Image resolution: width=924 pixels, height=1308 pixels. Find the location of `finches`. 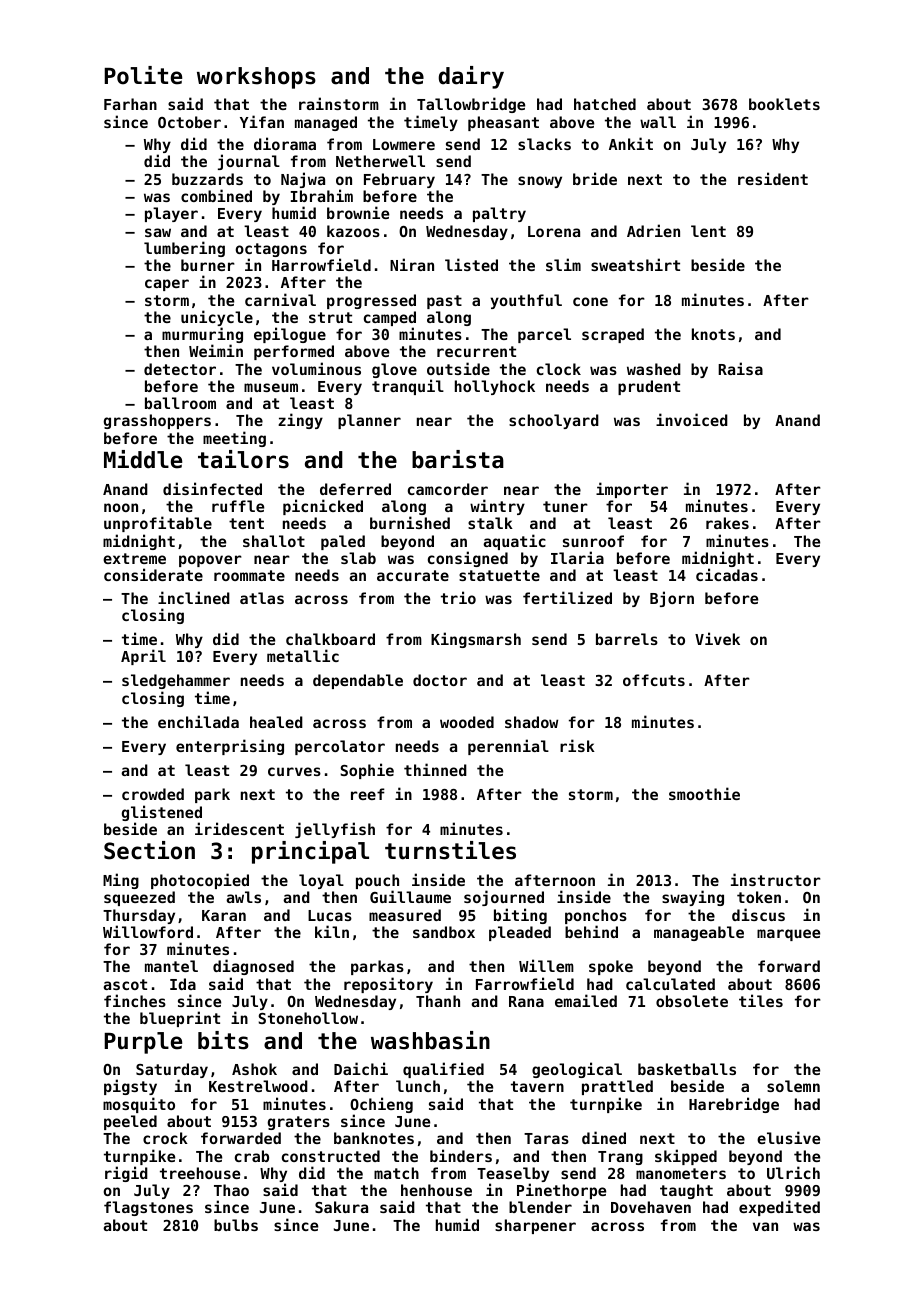

finches is located at coordinates (135, 1000).
